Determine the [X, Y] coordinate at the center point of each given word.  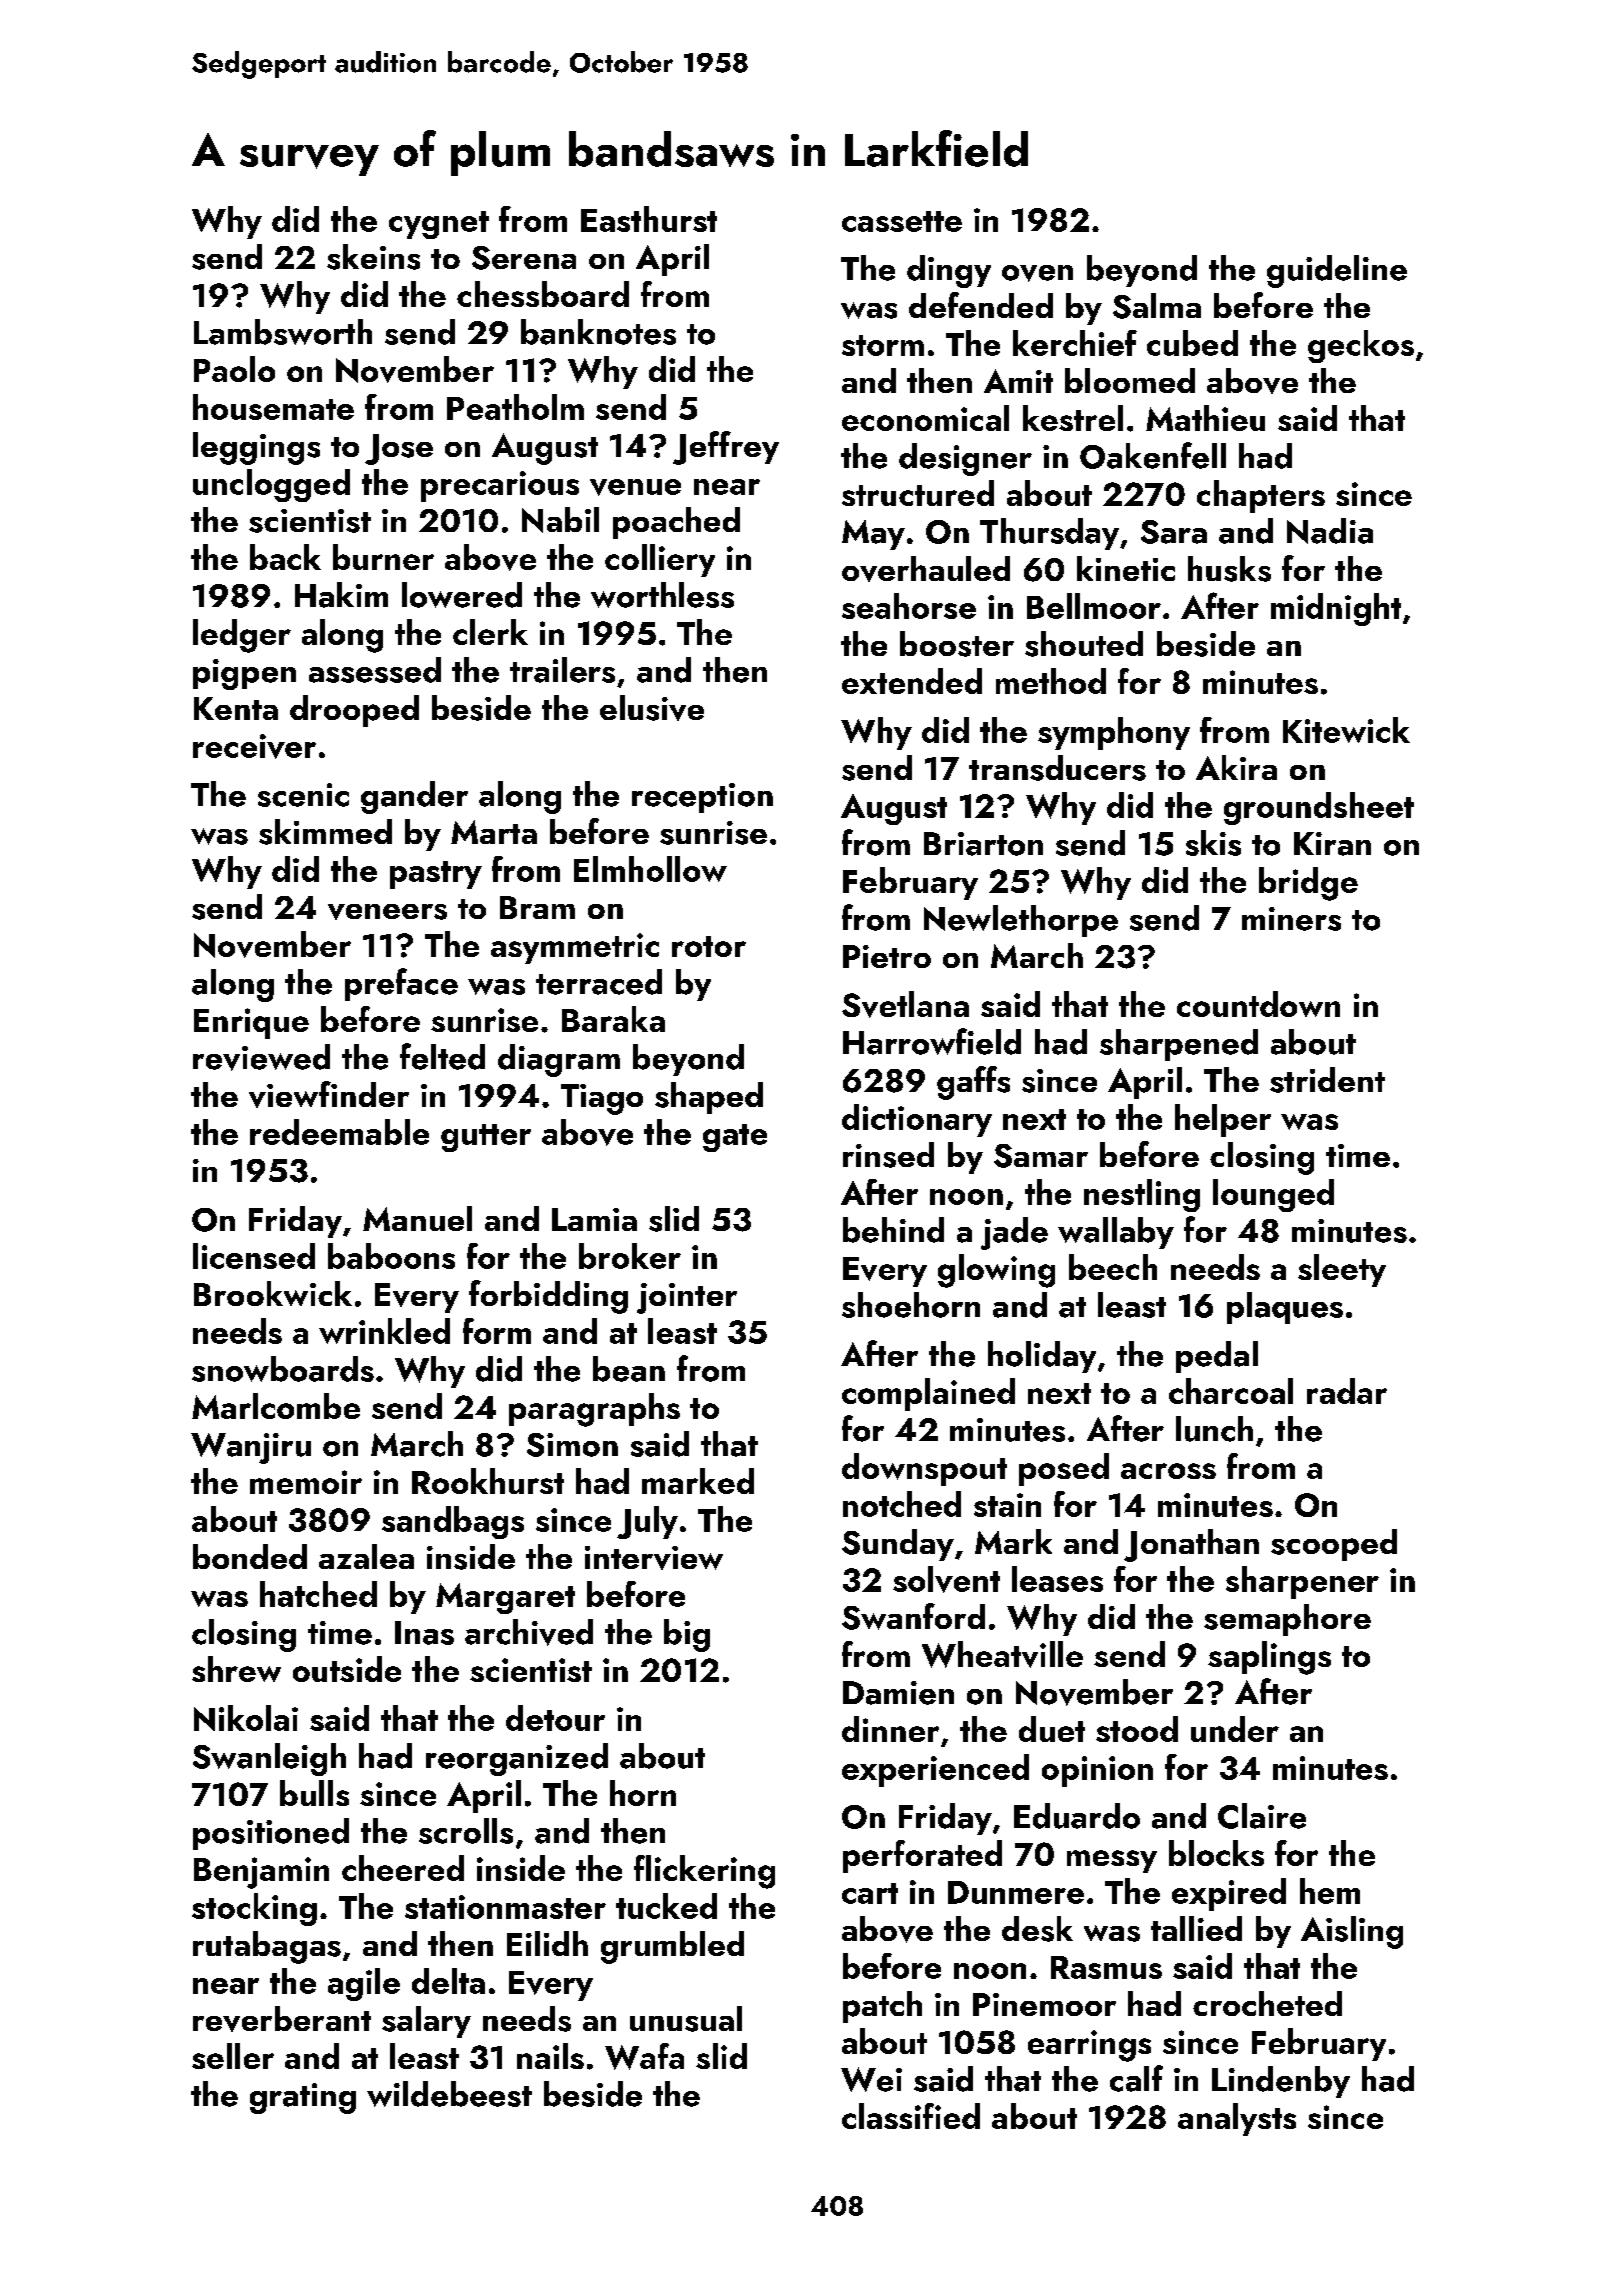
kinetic [1126, 568]
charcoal [1231, 1391]
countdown [1258, 1004]
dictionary [917, 1120]
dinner [890, 1729]
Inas [424, 1633]
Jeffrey [726, 448]
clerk [490, 632]
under [1235, 1729]
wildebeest [449, 2094]
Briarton [983, 844]
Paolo [234, 369]
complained [928, 1394]
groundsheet [1319, 808]
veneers [387, 912]
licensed [254, 1256]
